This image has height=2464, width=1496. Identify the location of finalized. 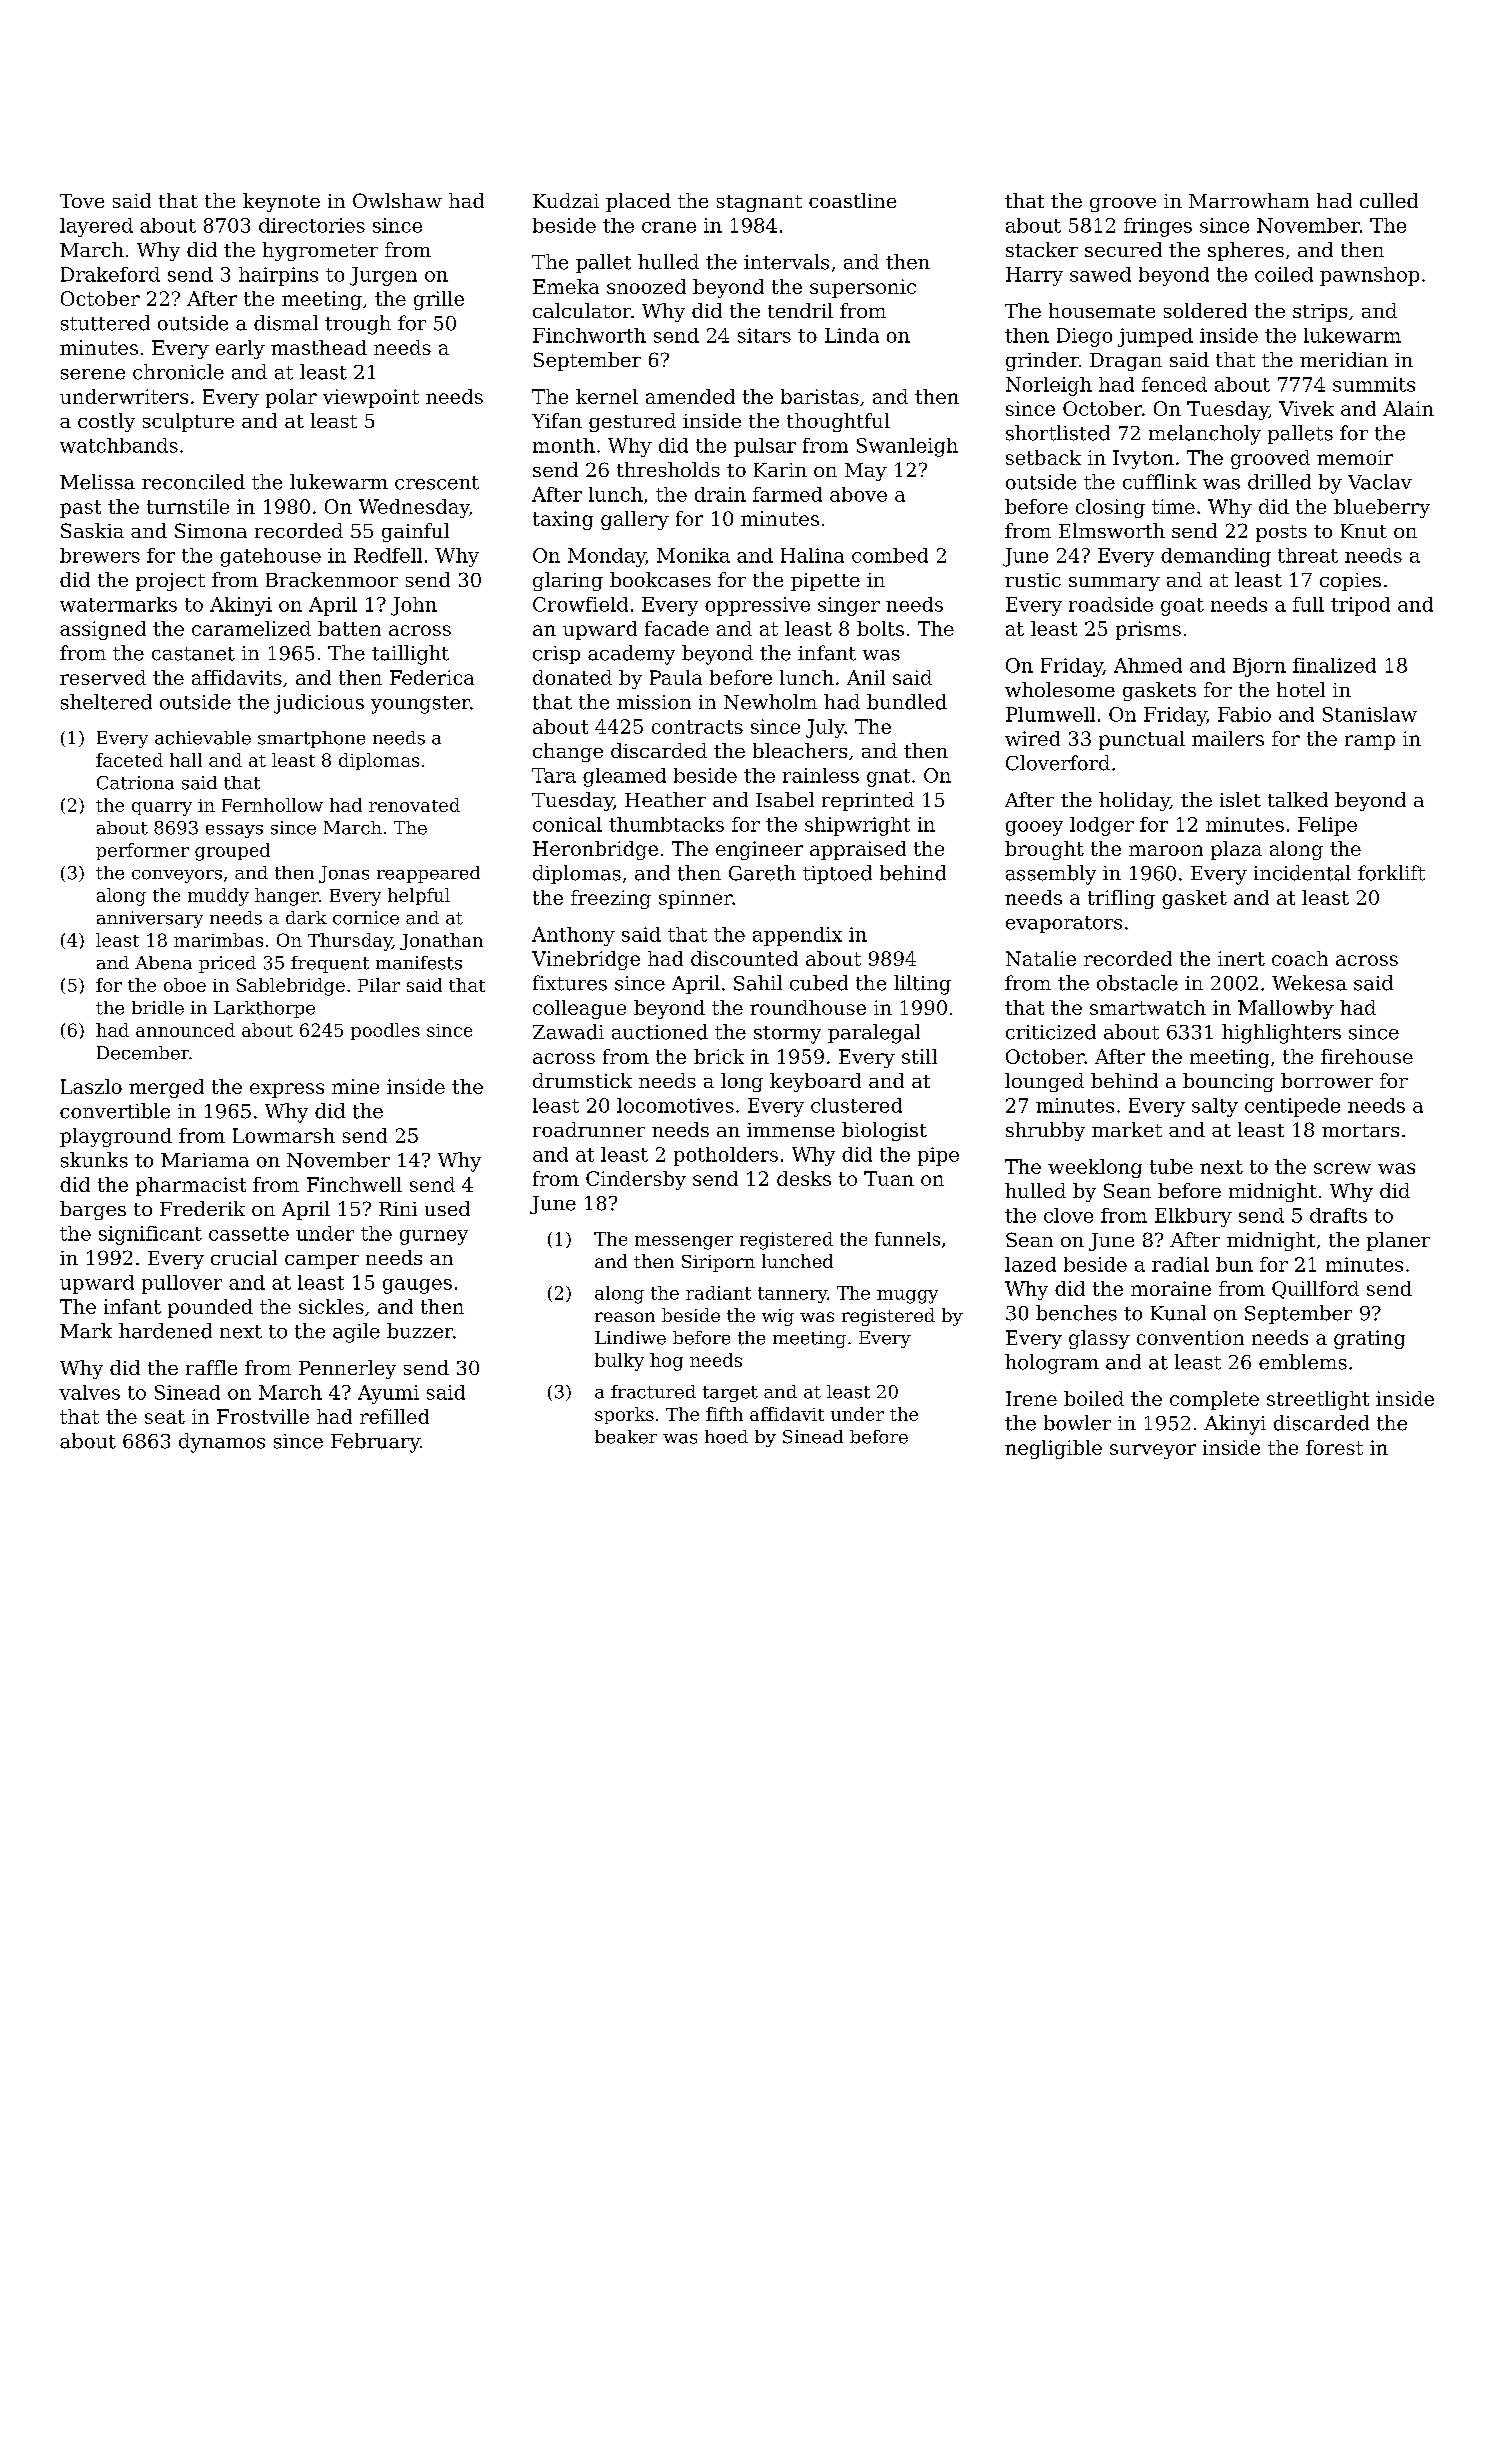
(1334, 665).
